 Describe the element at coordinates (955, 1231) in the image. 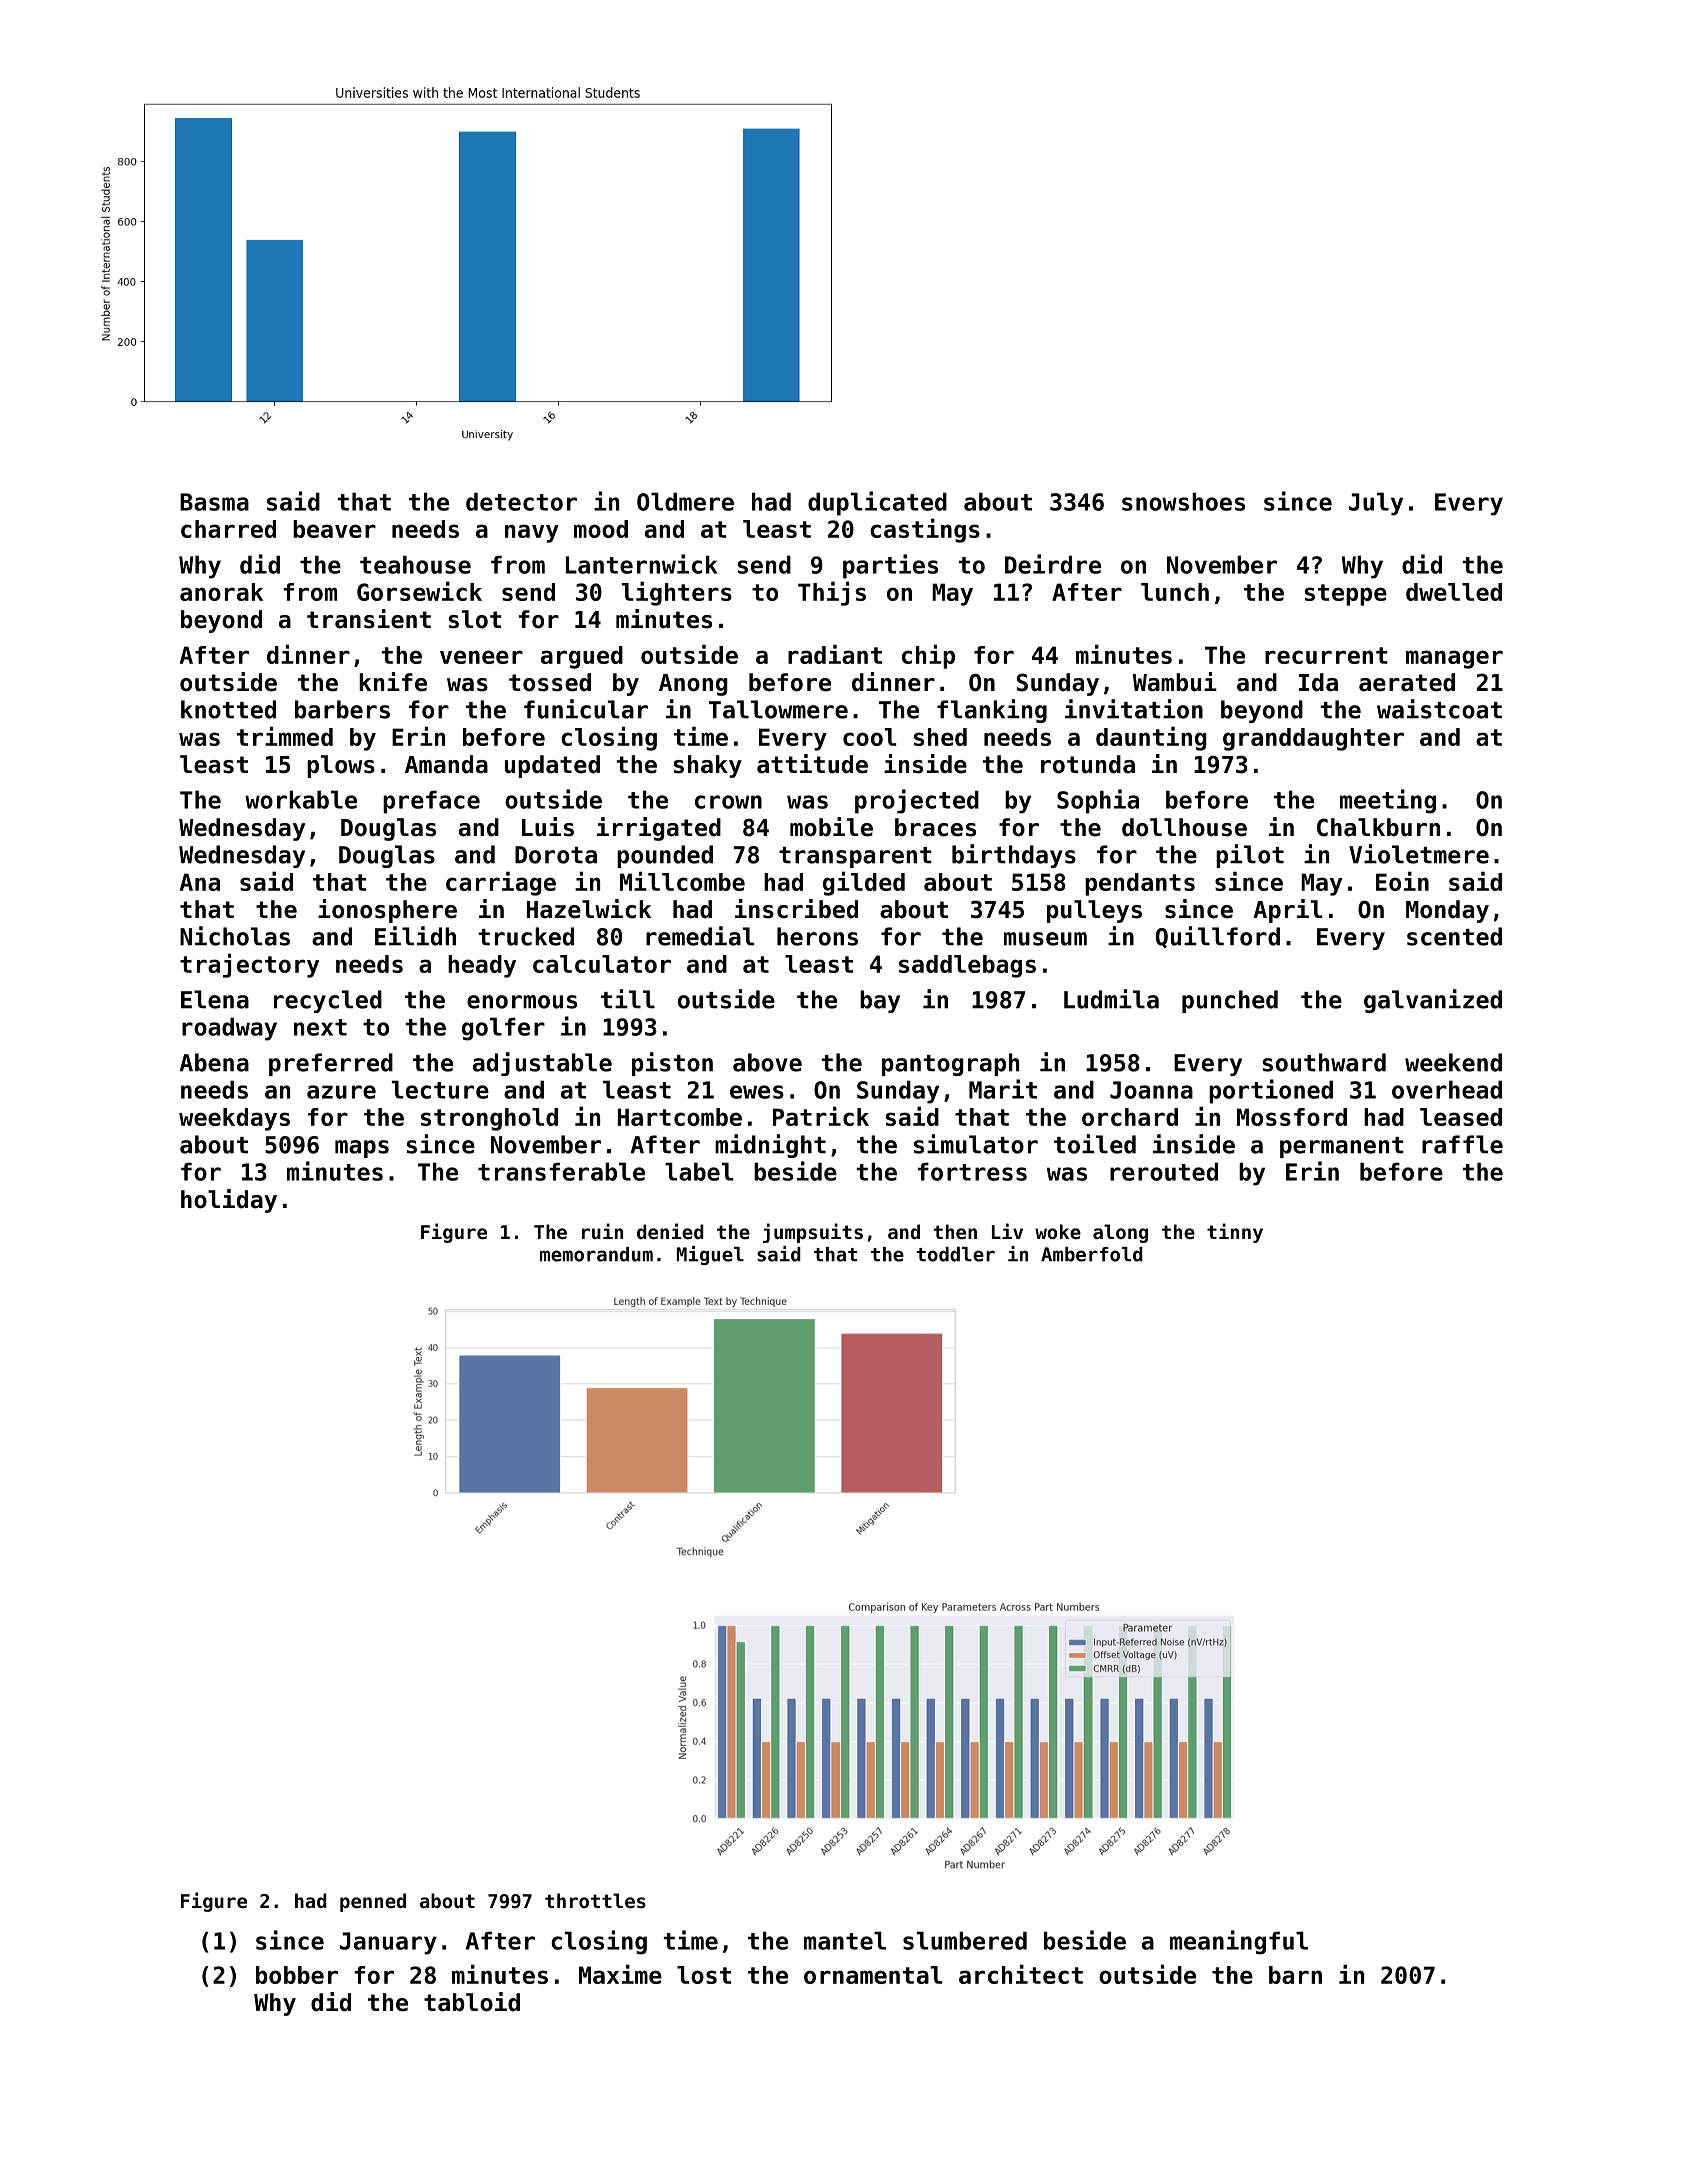

I see `then` at that location.
